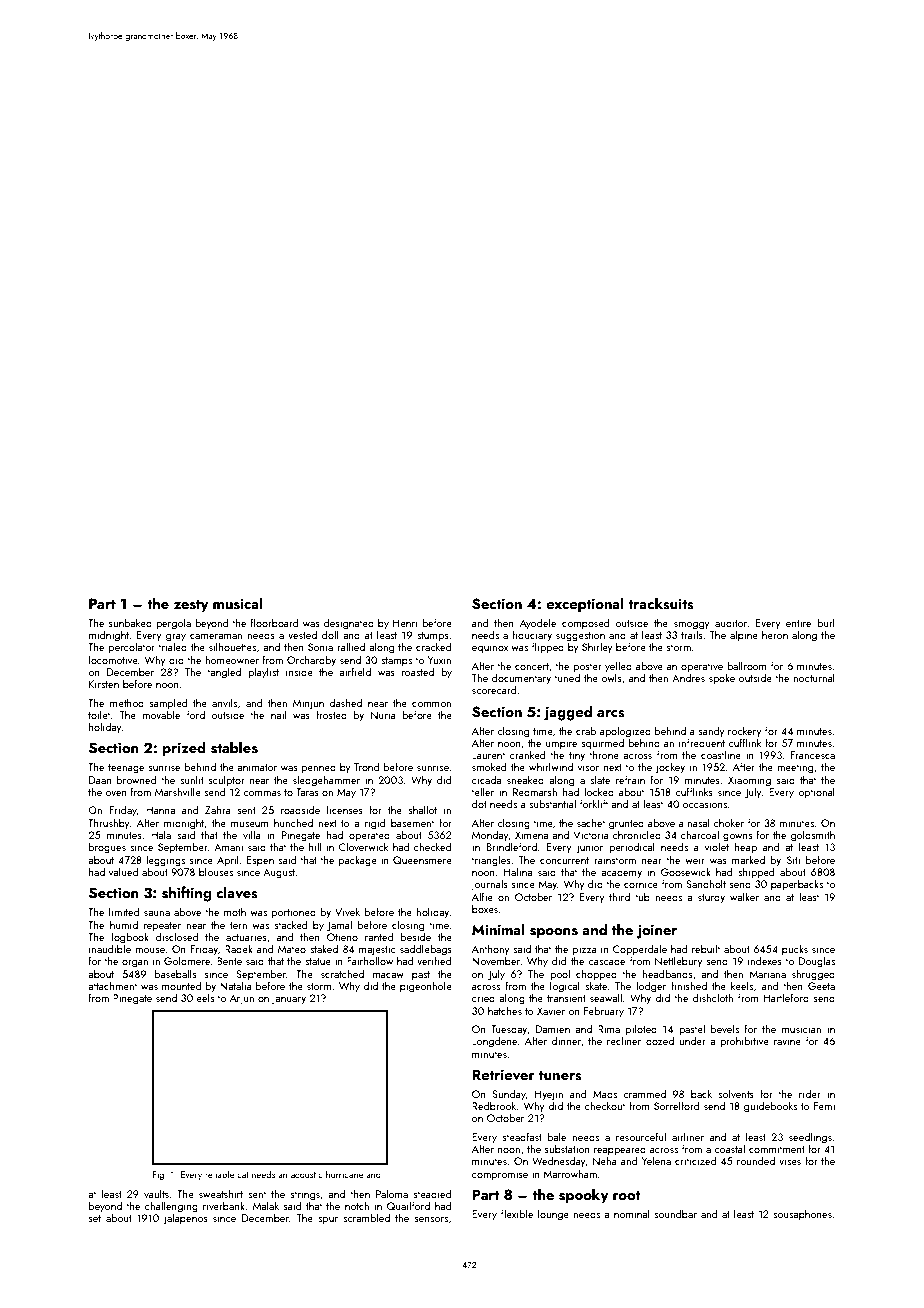 This page has height=1308, width=924. I want to click on set, so click(95, 1218).
